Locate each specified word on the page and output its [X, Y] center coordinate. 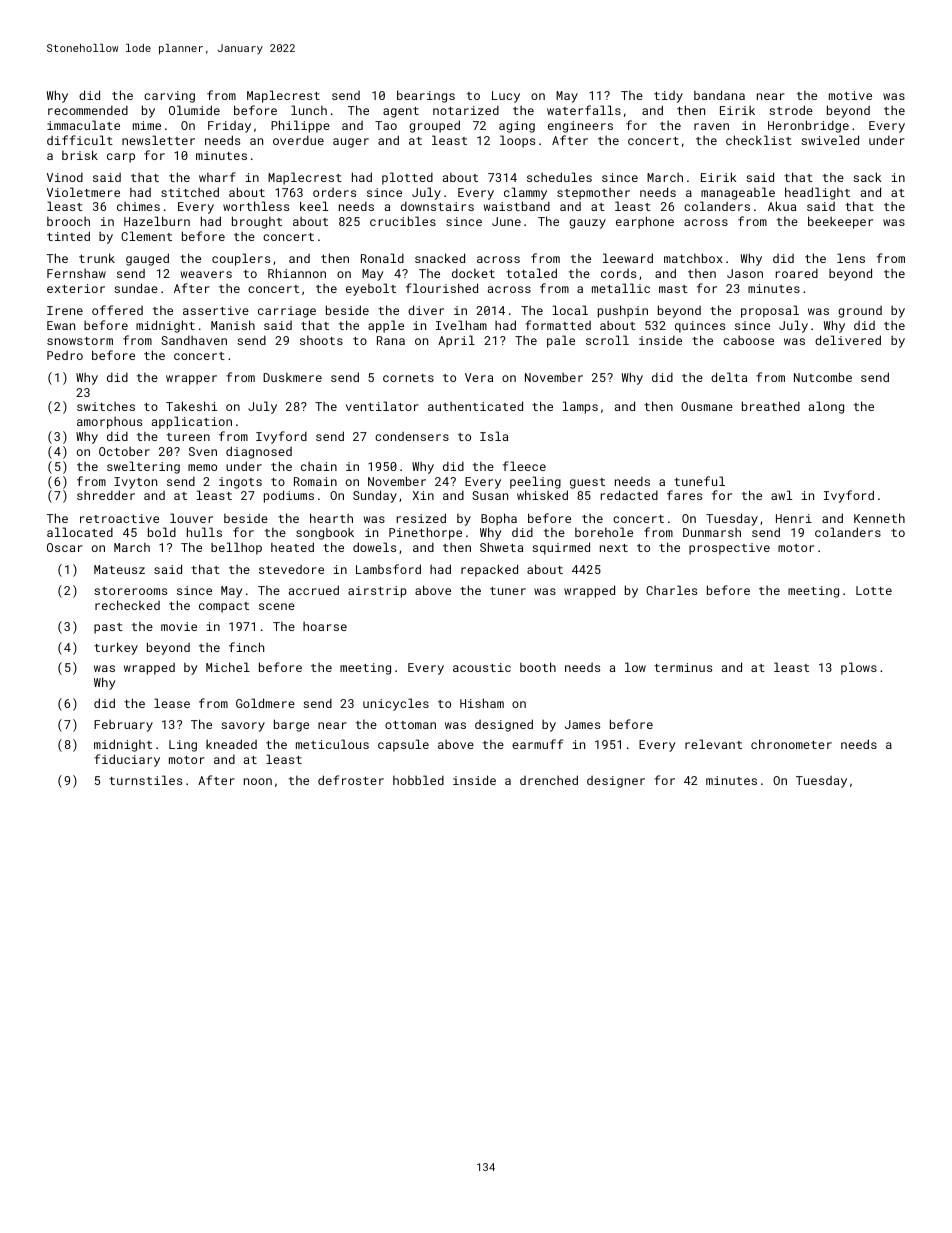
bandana [719, 95]
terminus [683, 667]
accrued [314, 590]
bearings [426, 96]
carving [169, 97]
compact [224, 607]
